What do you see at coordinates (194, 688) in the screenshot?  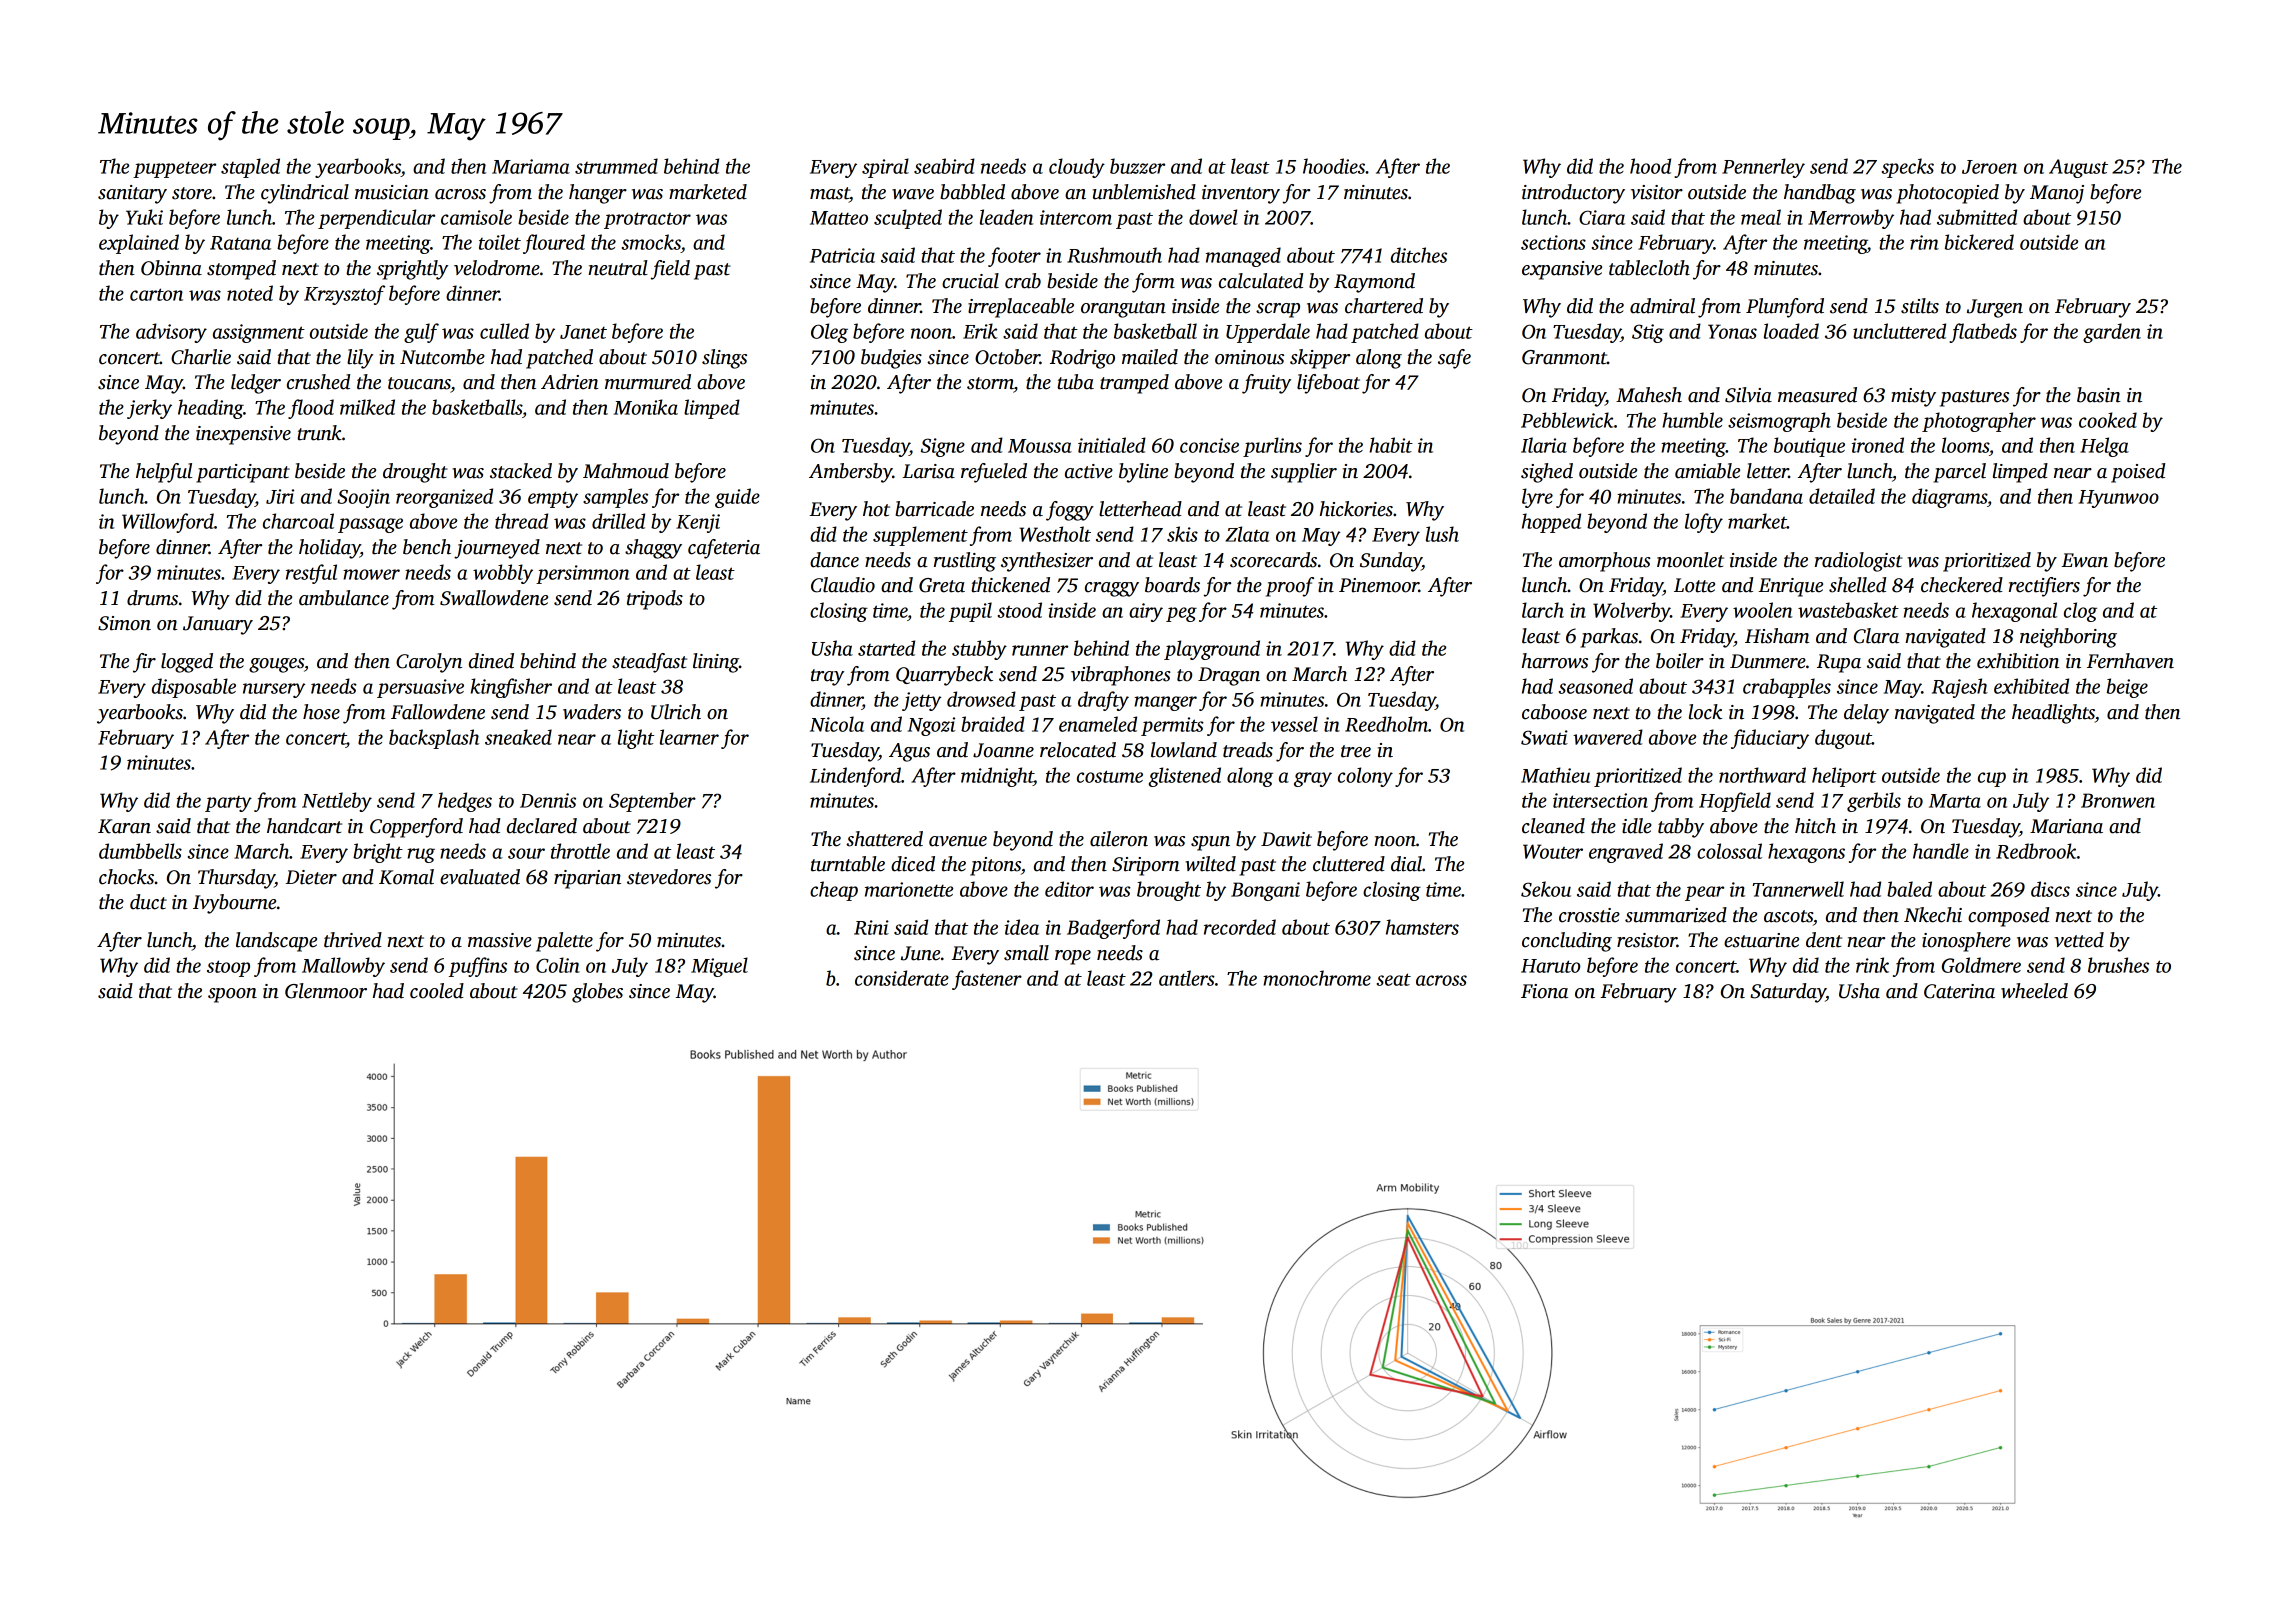 I see `disposable` at bounding box center [194, 688].
